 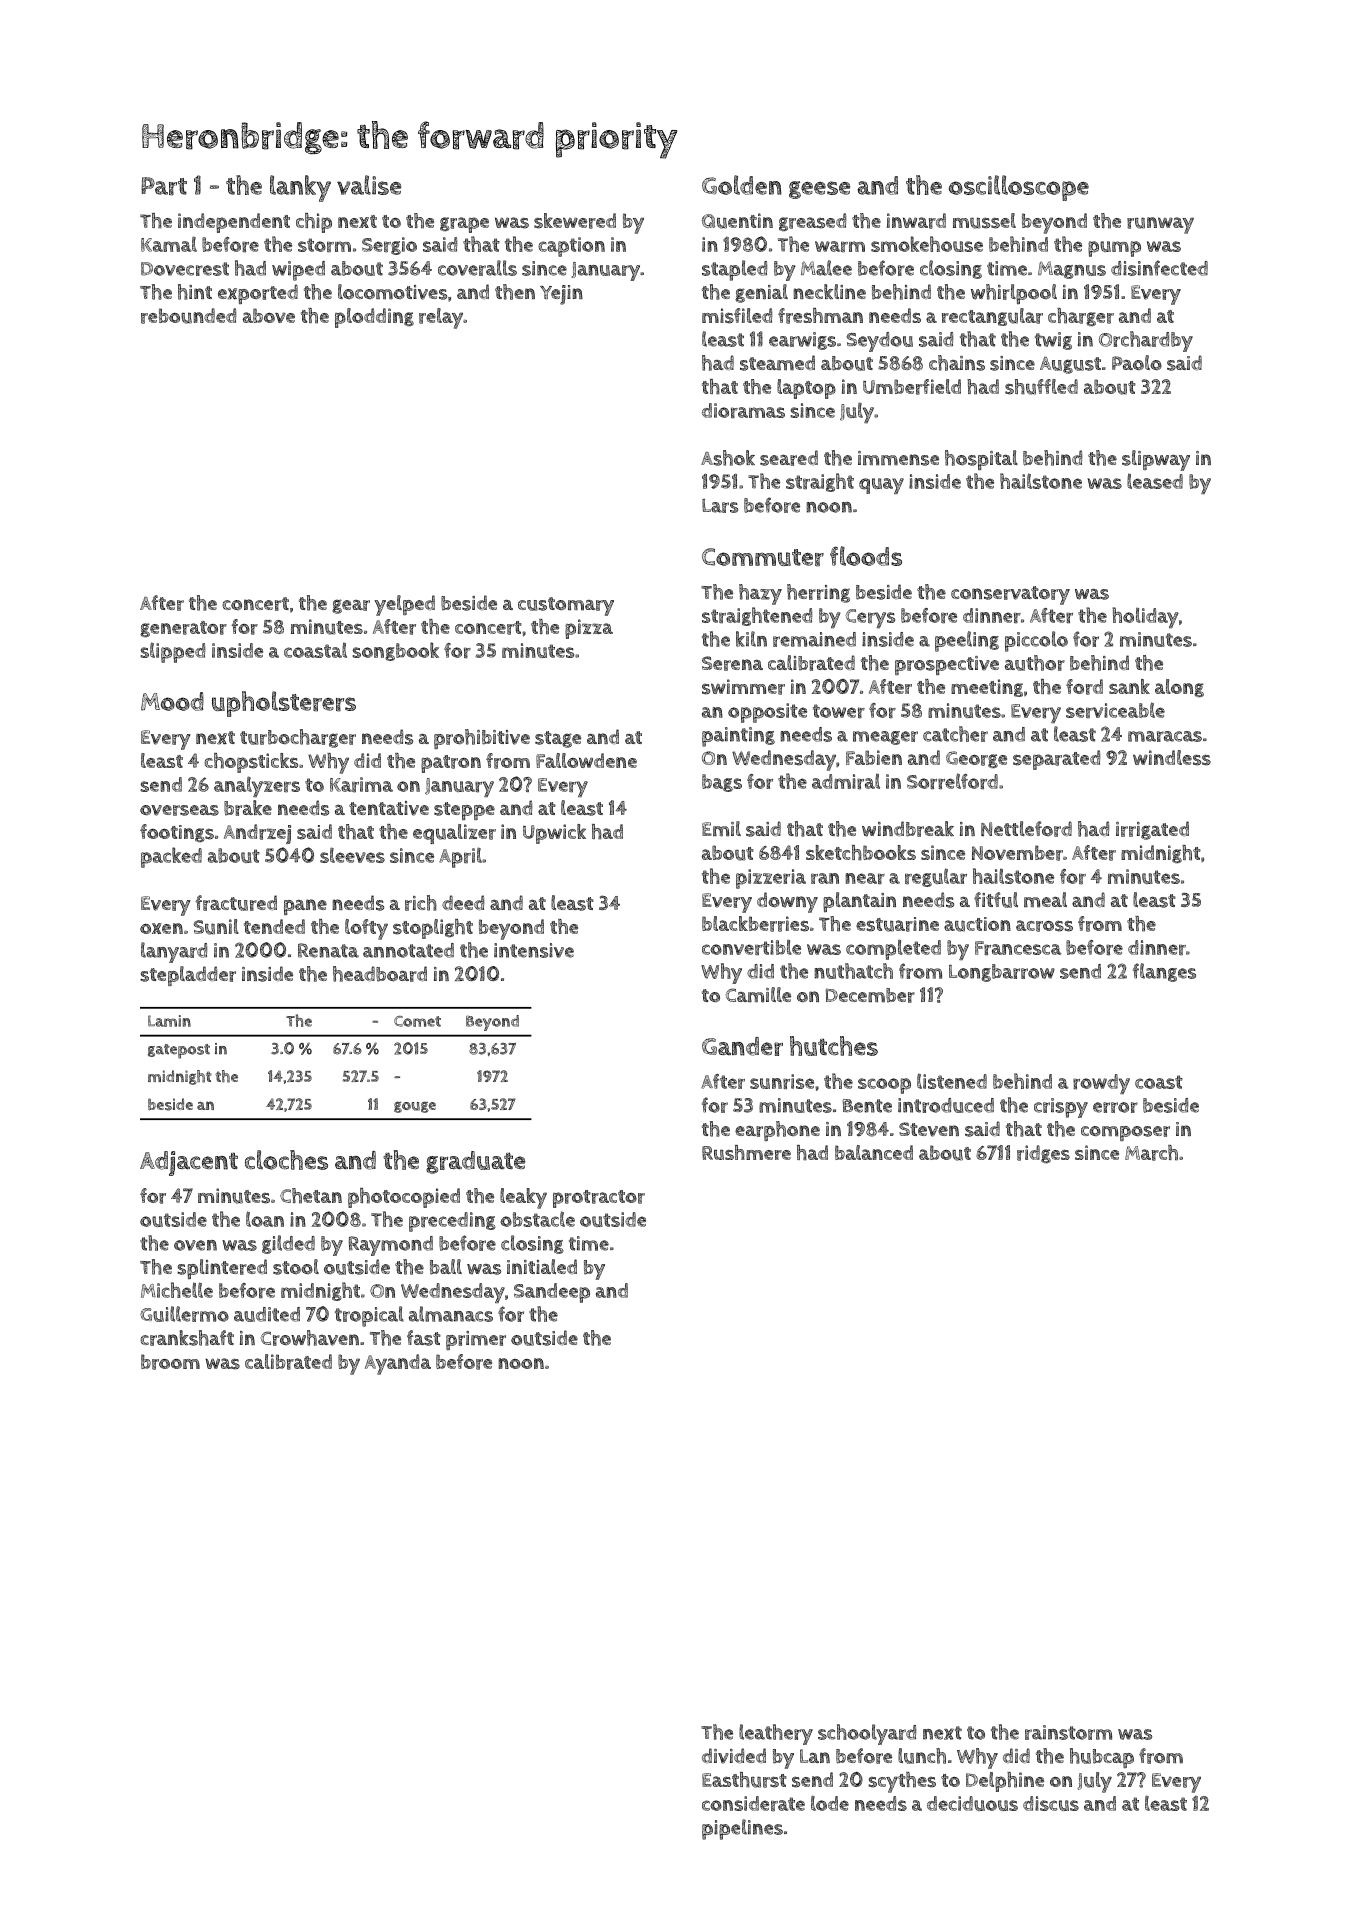 I want to click on broom, so click(x=170, y=1362).
